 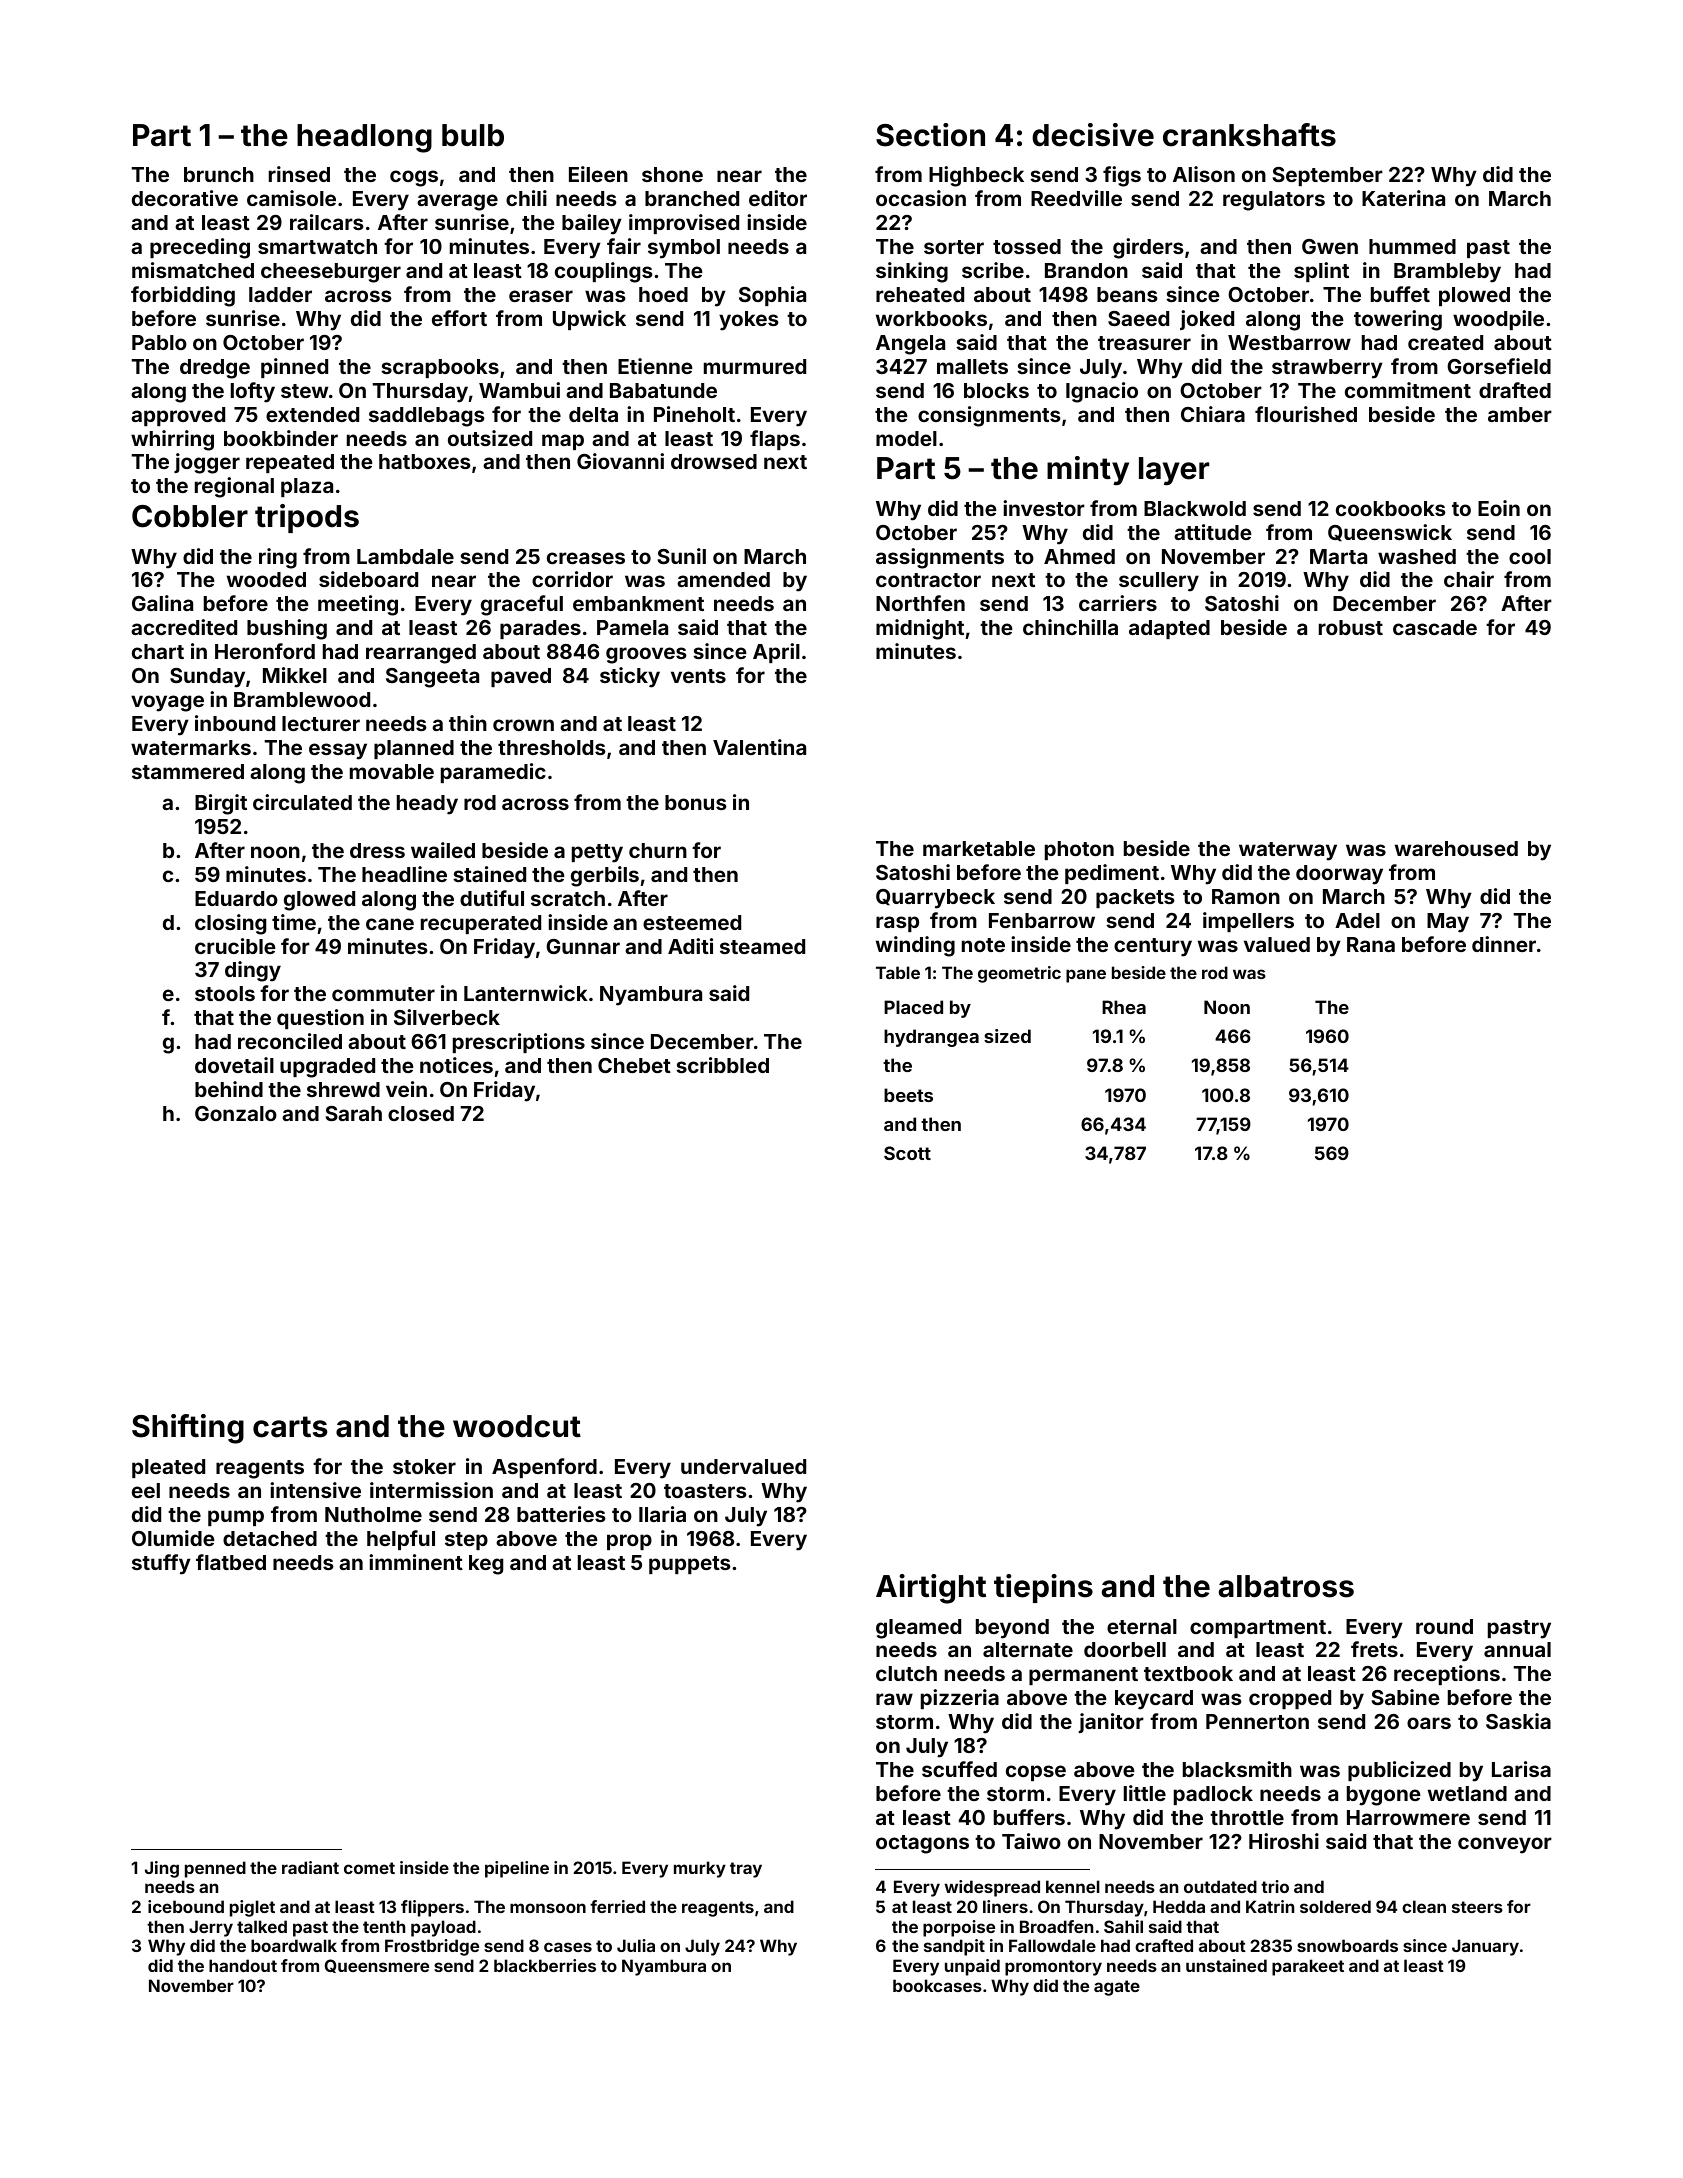 I want to click on brunch, so click(x=219, y=174).
